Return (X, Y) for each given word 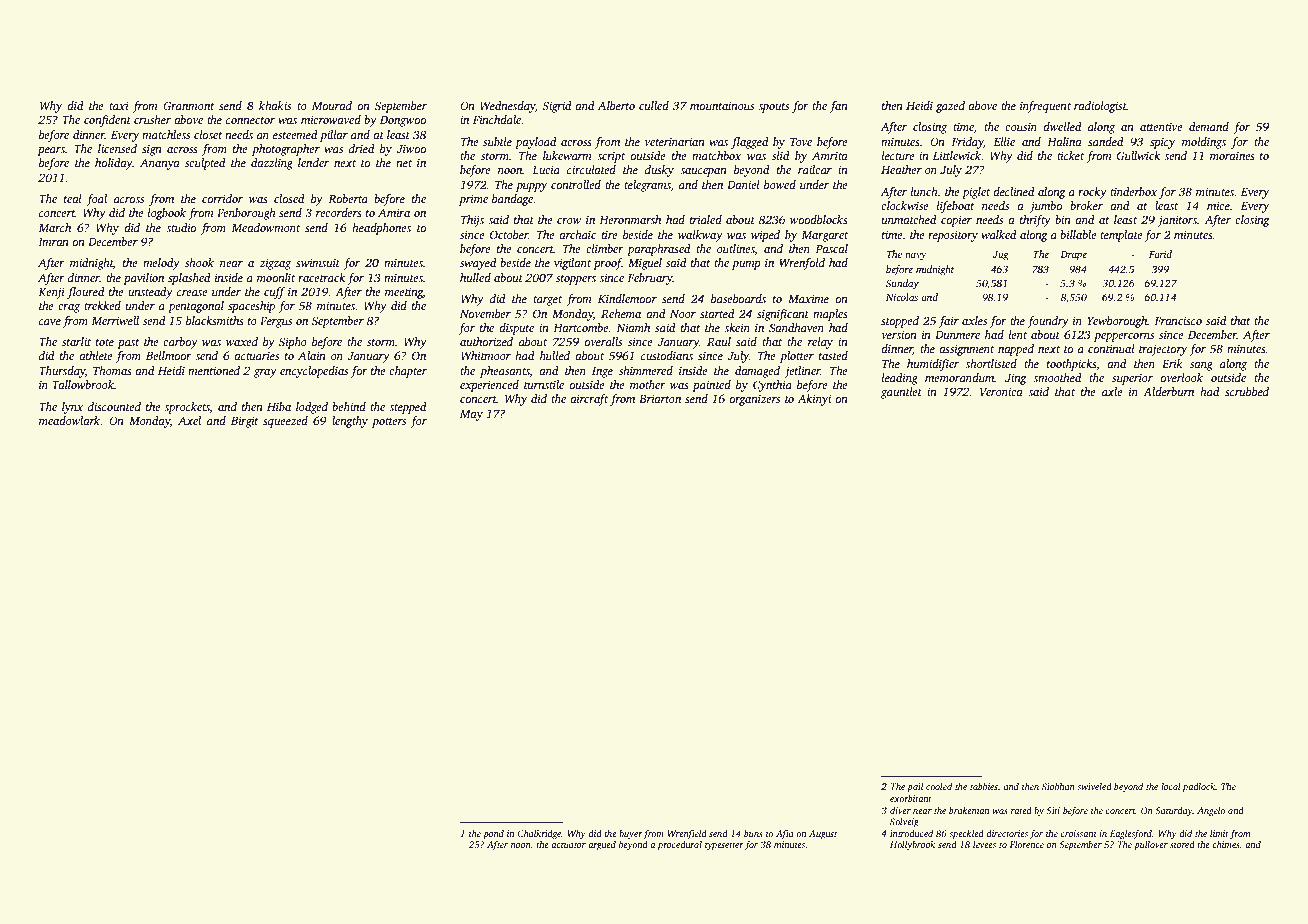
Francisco (1178, 320)
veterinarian (674, 141)
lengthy (350, 422)
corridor (222, 198)
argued (602, 845)
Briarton (660, 398)
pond (493, 834)
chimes (1226, 845)
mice (1218, 205)
